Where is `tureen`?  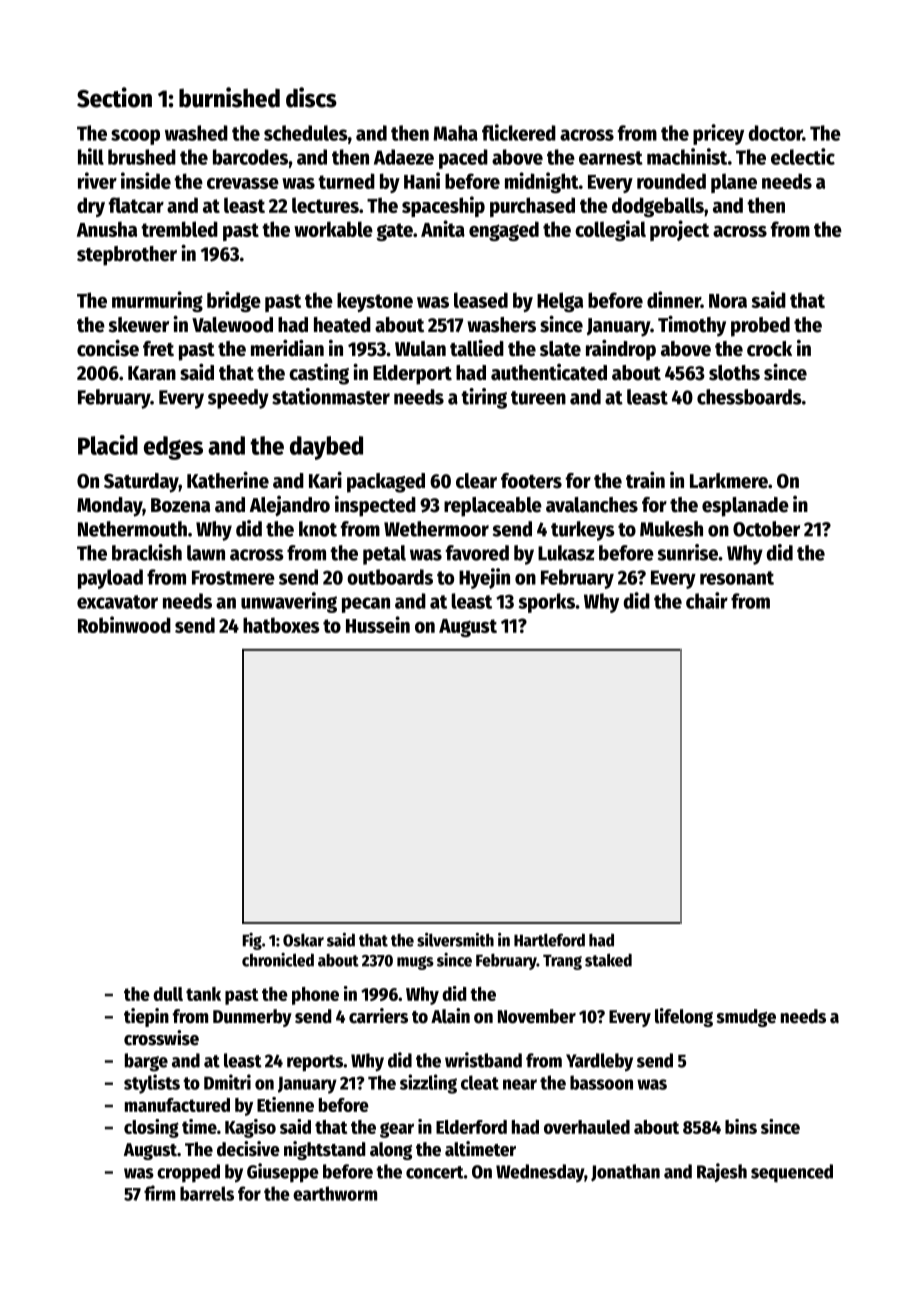
tureen is located at coordinates (538, 398).
